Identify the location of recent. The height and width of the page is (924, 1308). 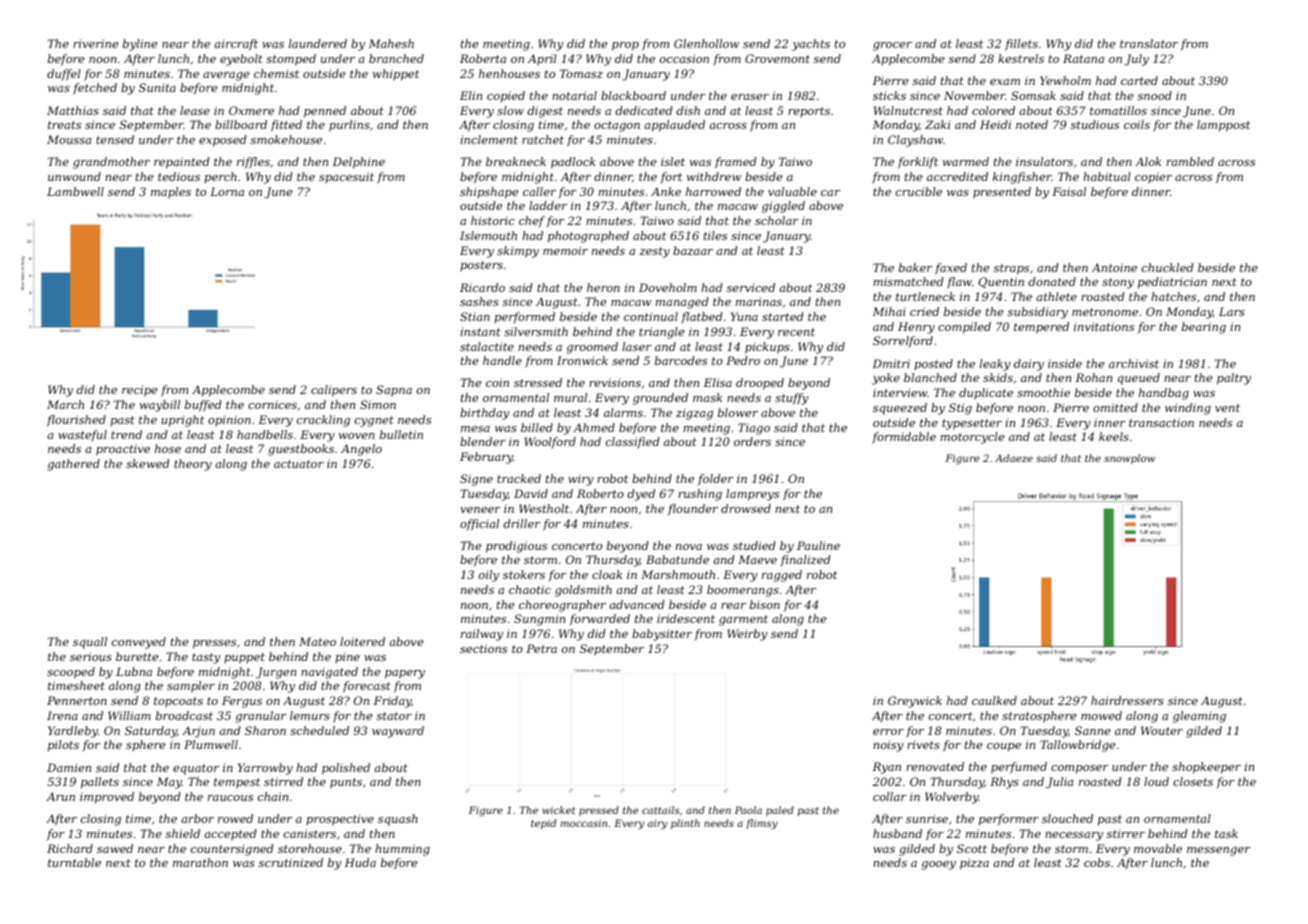
(796, 332).
